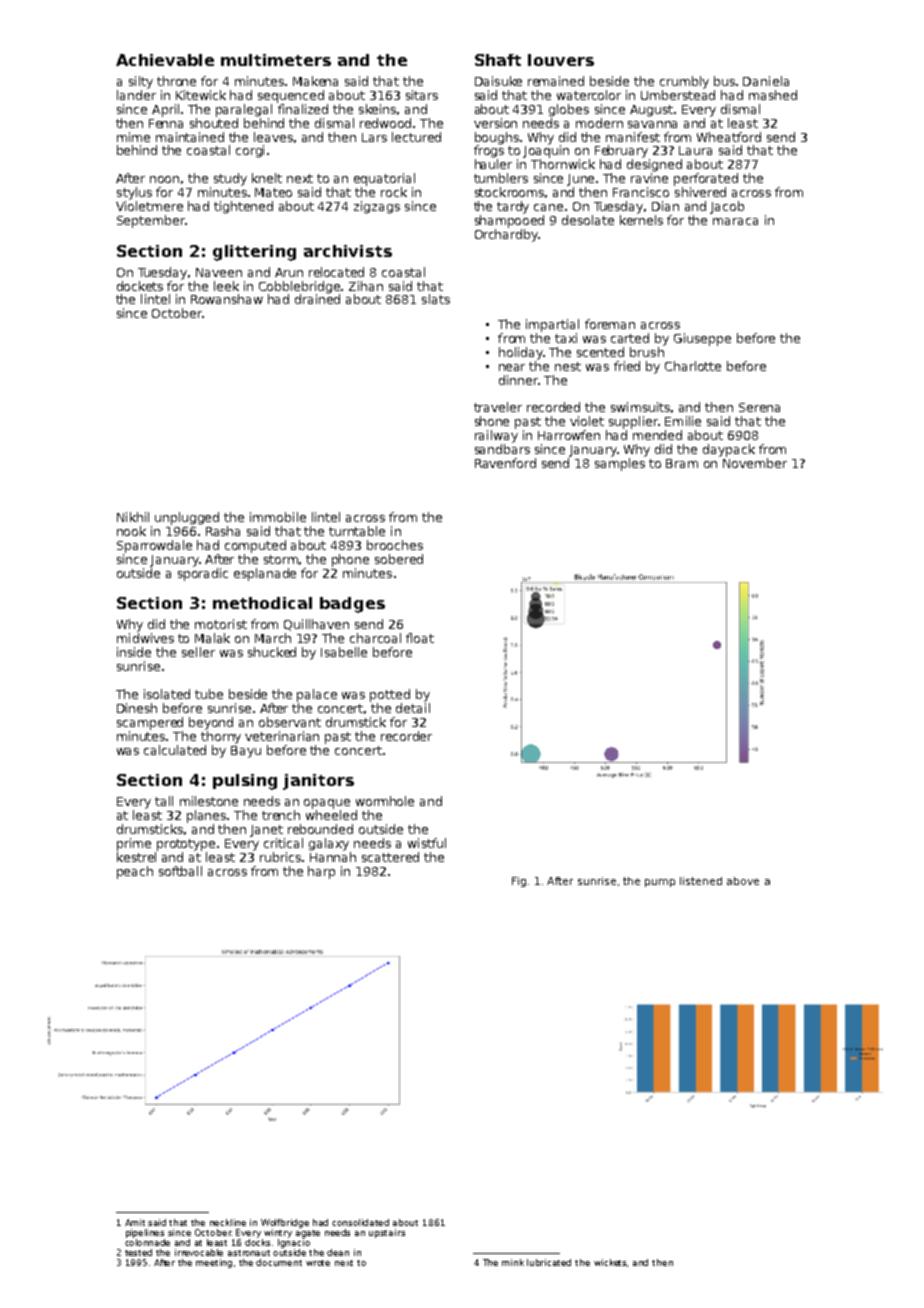 Image resolution: width=924 pixels, height=1308 pixels. I want to click on shucked, so click(272, 652).
